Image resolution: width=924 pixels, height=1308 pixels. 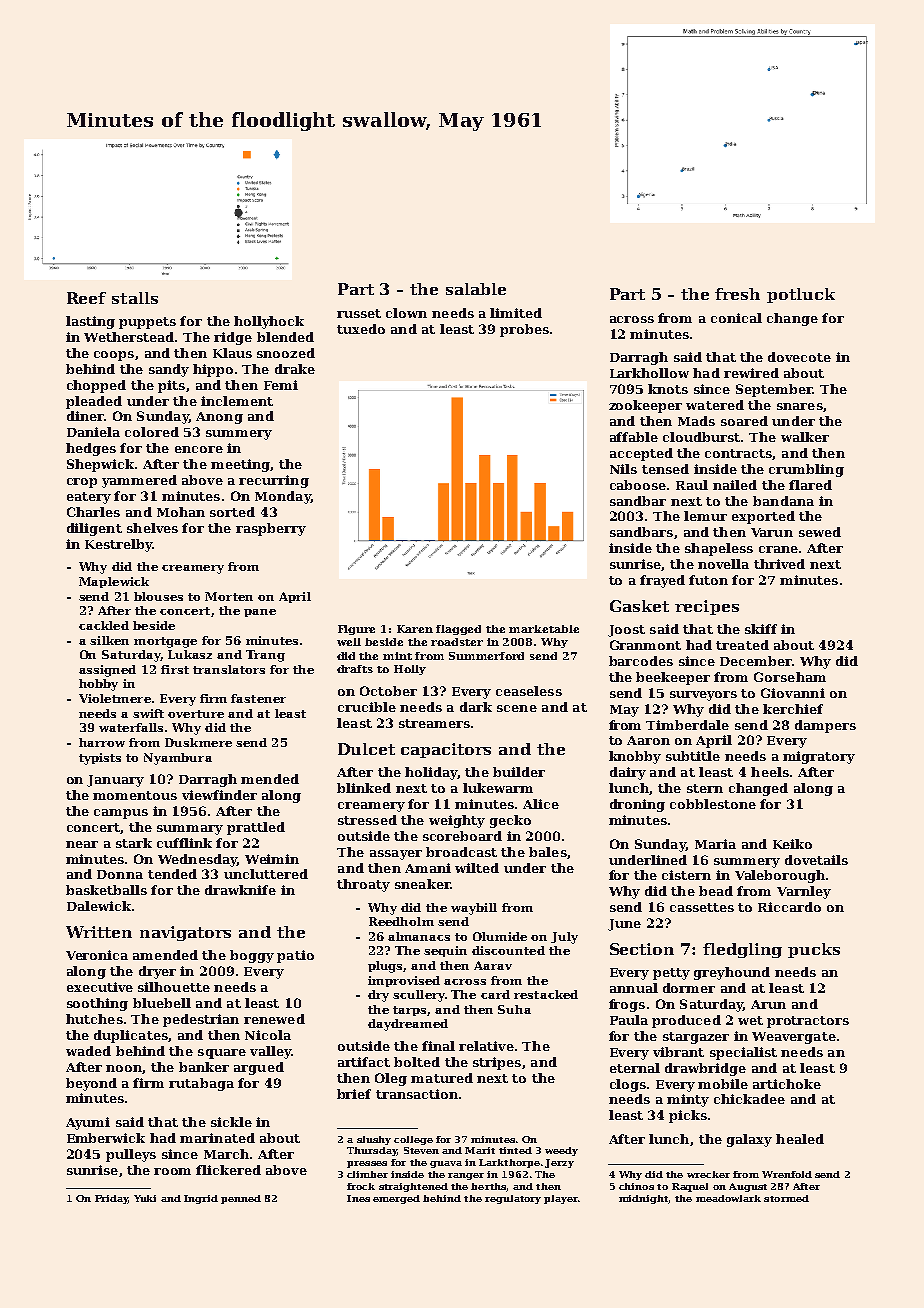 I want to click on beekeeper, so click(x=673, y=678).
